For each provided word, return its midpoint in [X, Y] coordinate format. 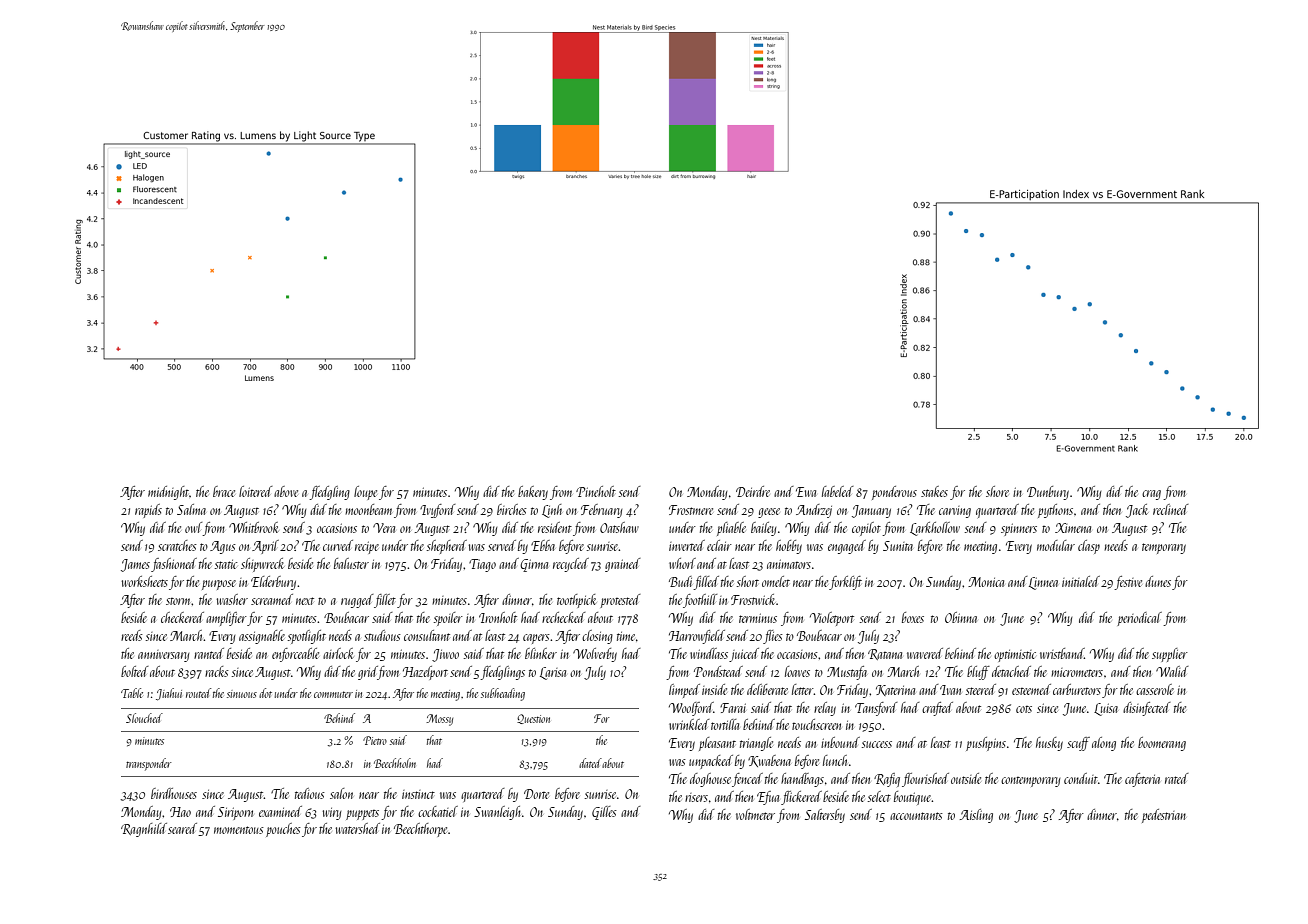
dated [590, 763]
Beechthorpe [420, 830]
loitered [256, 491]
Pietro [375, 740]
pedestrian [1164, 816]
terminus [758, 618]
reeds [132, 635]
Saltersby [825, 816]
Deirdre [753, 491]
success [877, 744]
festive [1128, 583]
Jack [1137, 511]
